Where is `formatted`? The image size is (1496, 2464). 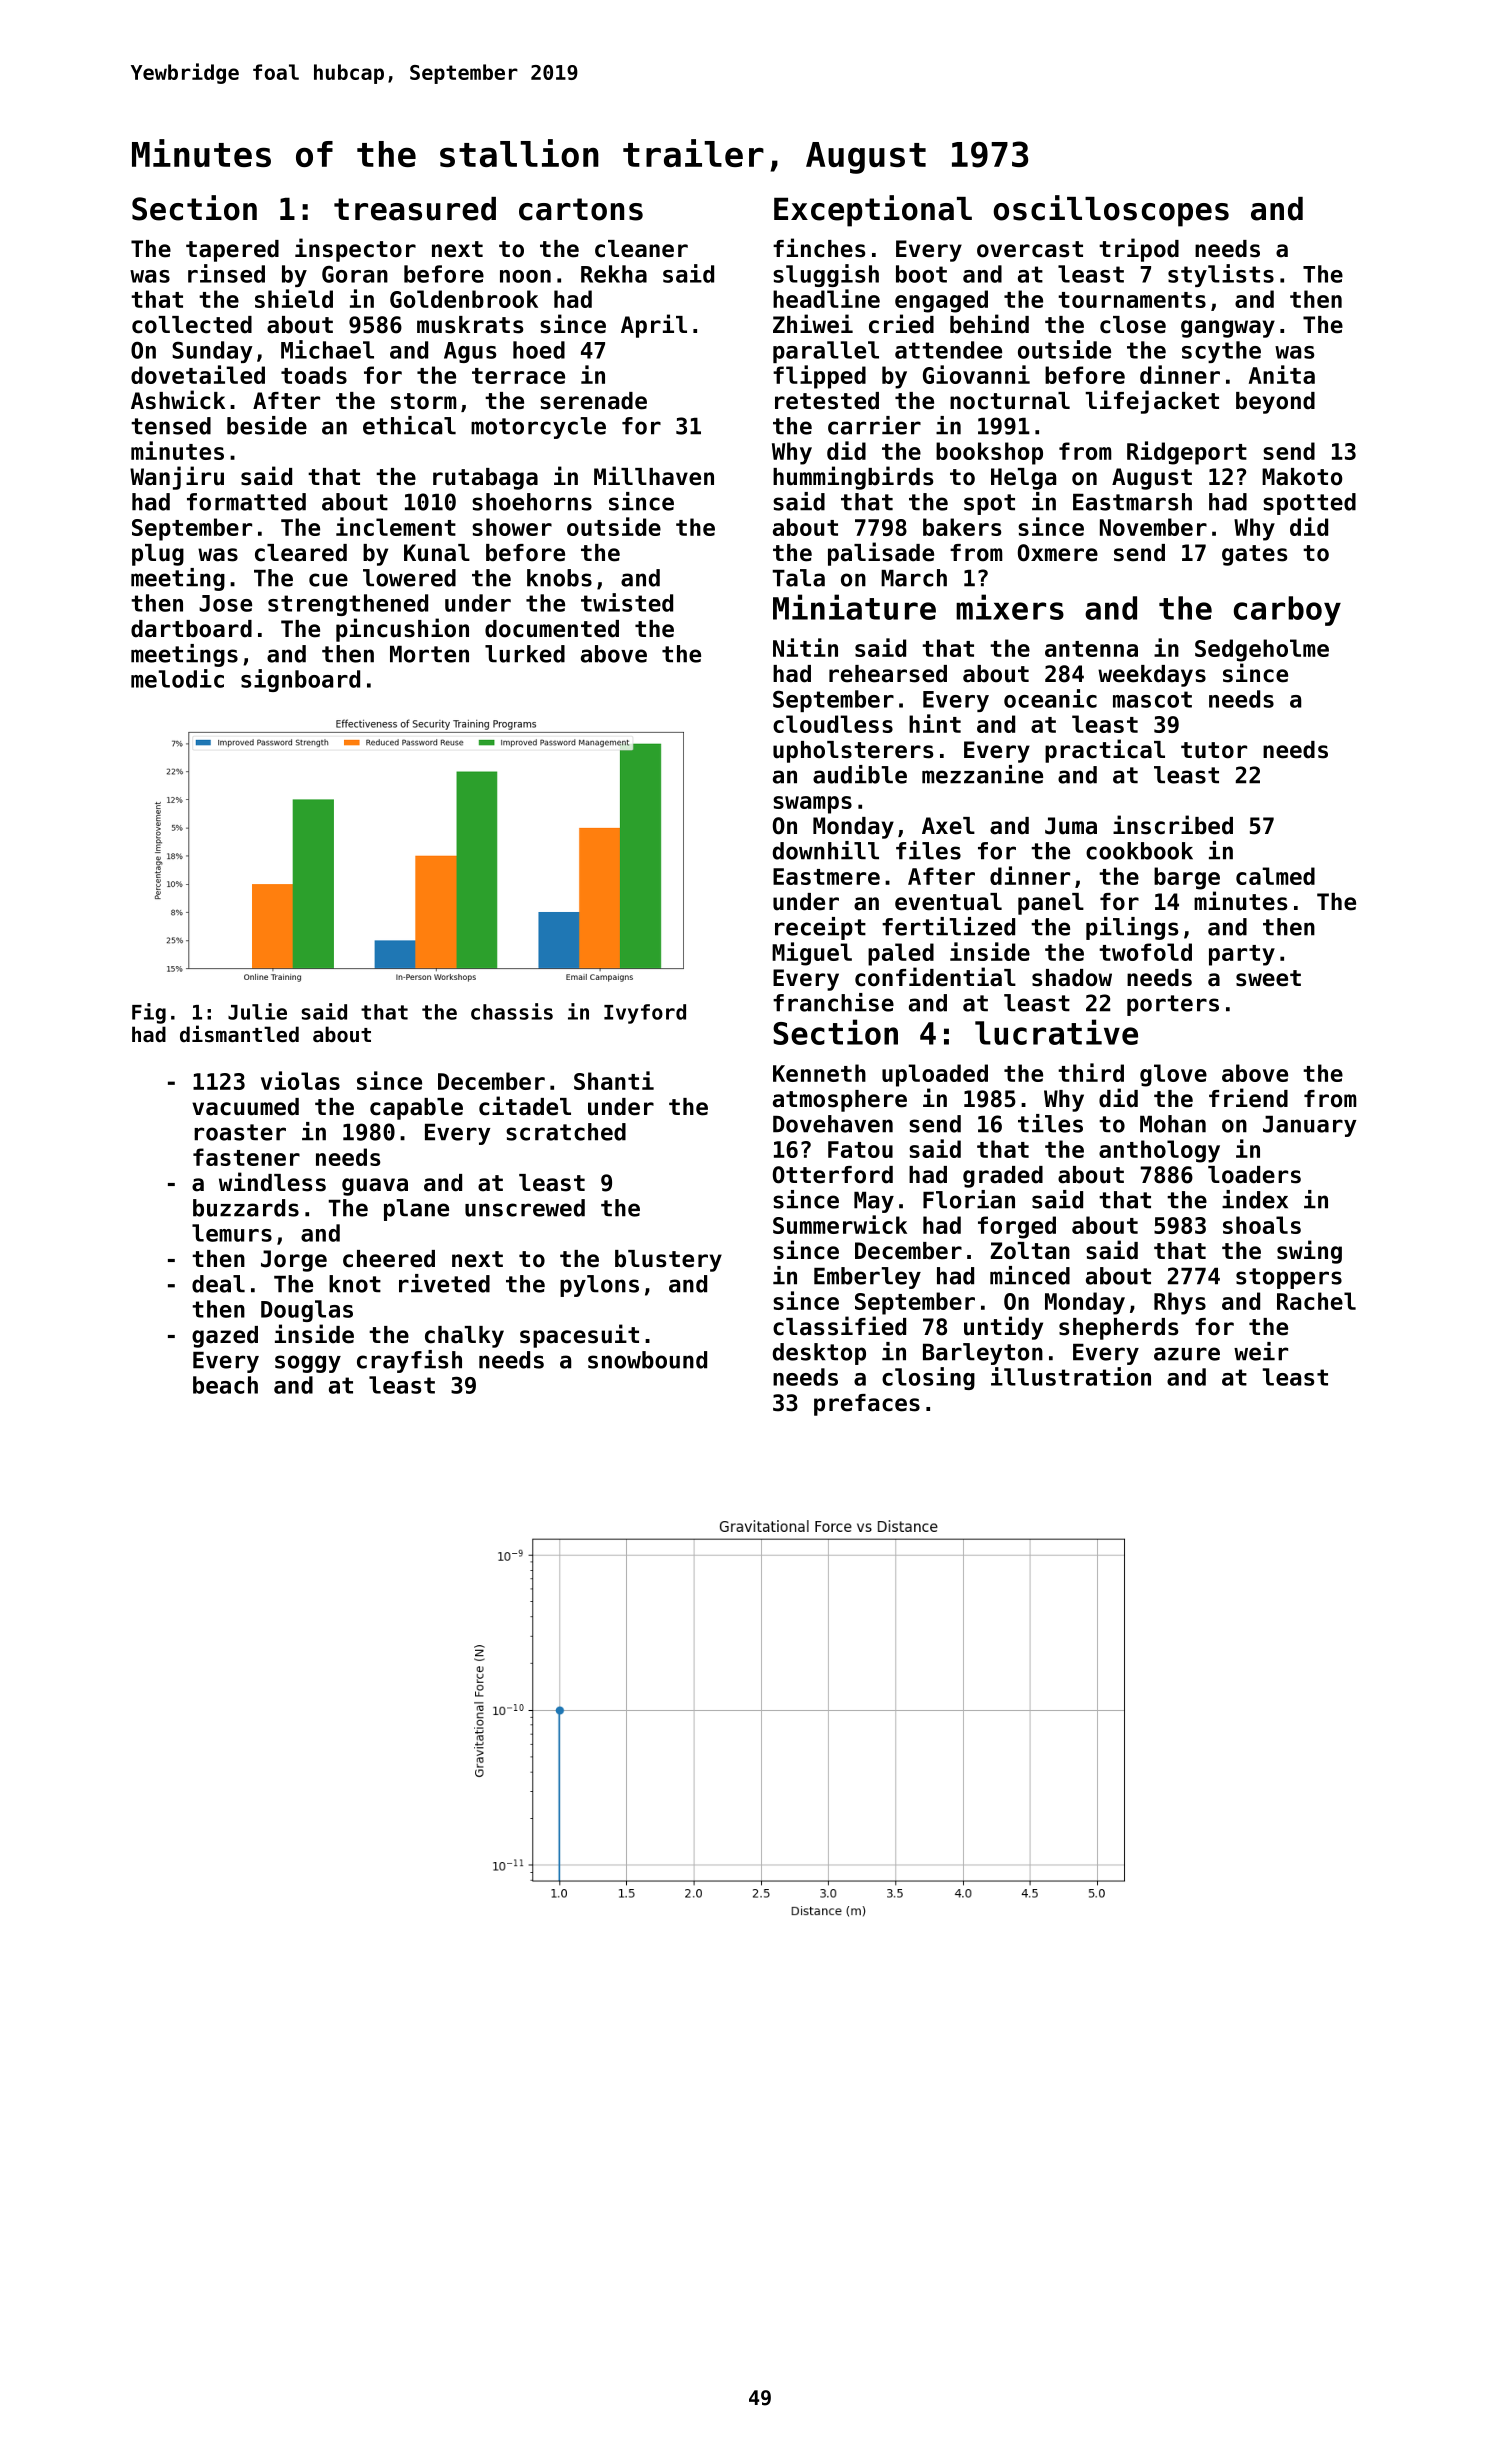
formatted is located at coordinates (246, 502).
